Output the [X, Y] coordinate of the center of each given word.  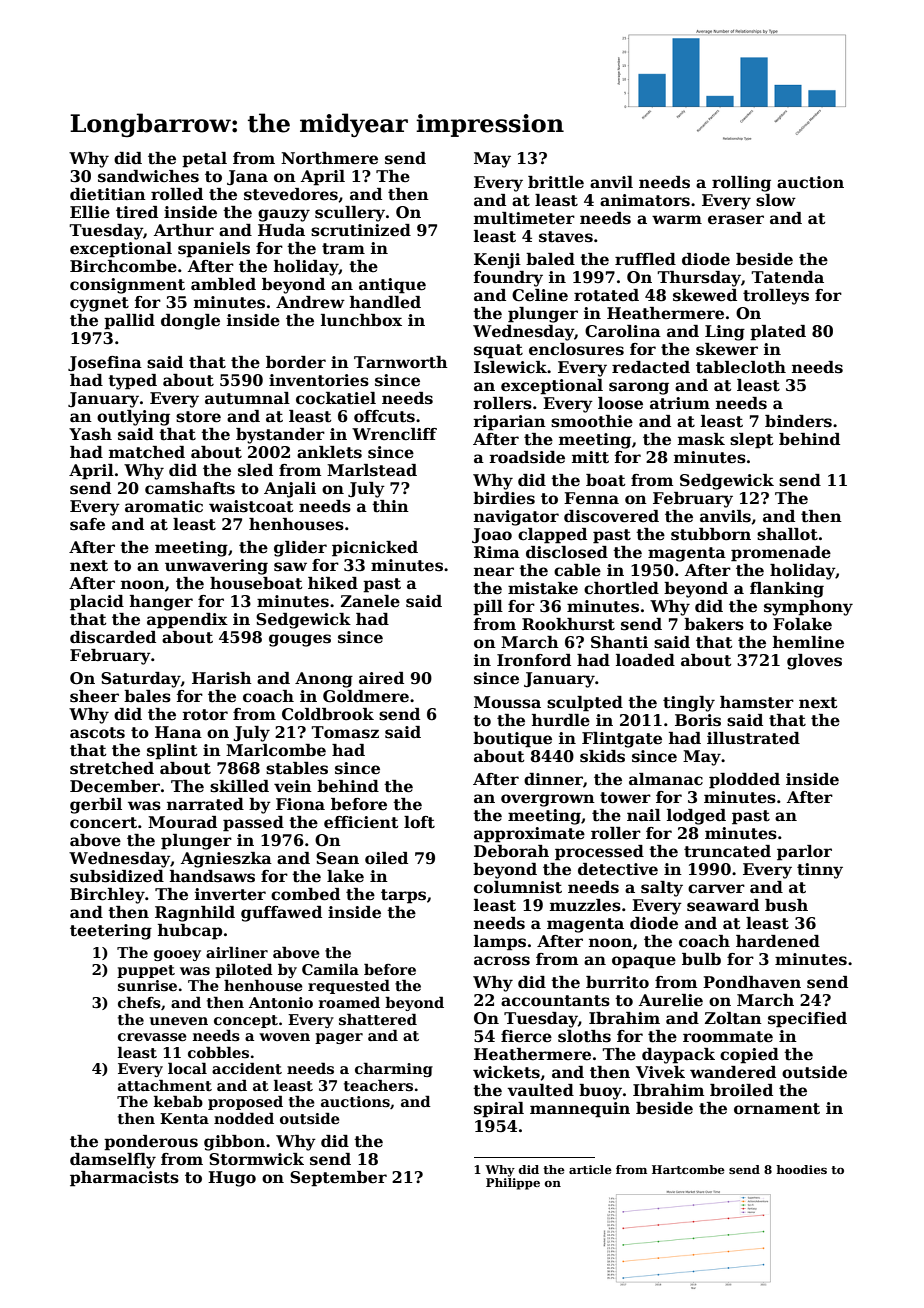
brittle [556, 182]
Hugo [232, 1179]
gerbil [96, 806]
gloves [814, 662]
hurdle [561, 720]
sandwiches [148, 176]
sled [255, 470]
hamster [757, 702]
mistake [543, 588]
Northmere [329, 158]
